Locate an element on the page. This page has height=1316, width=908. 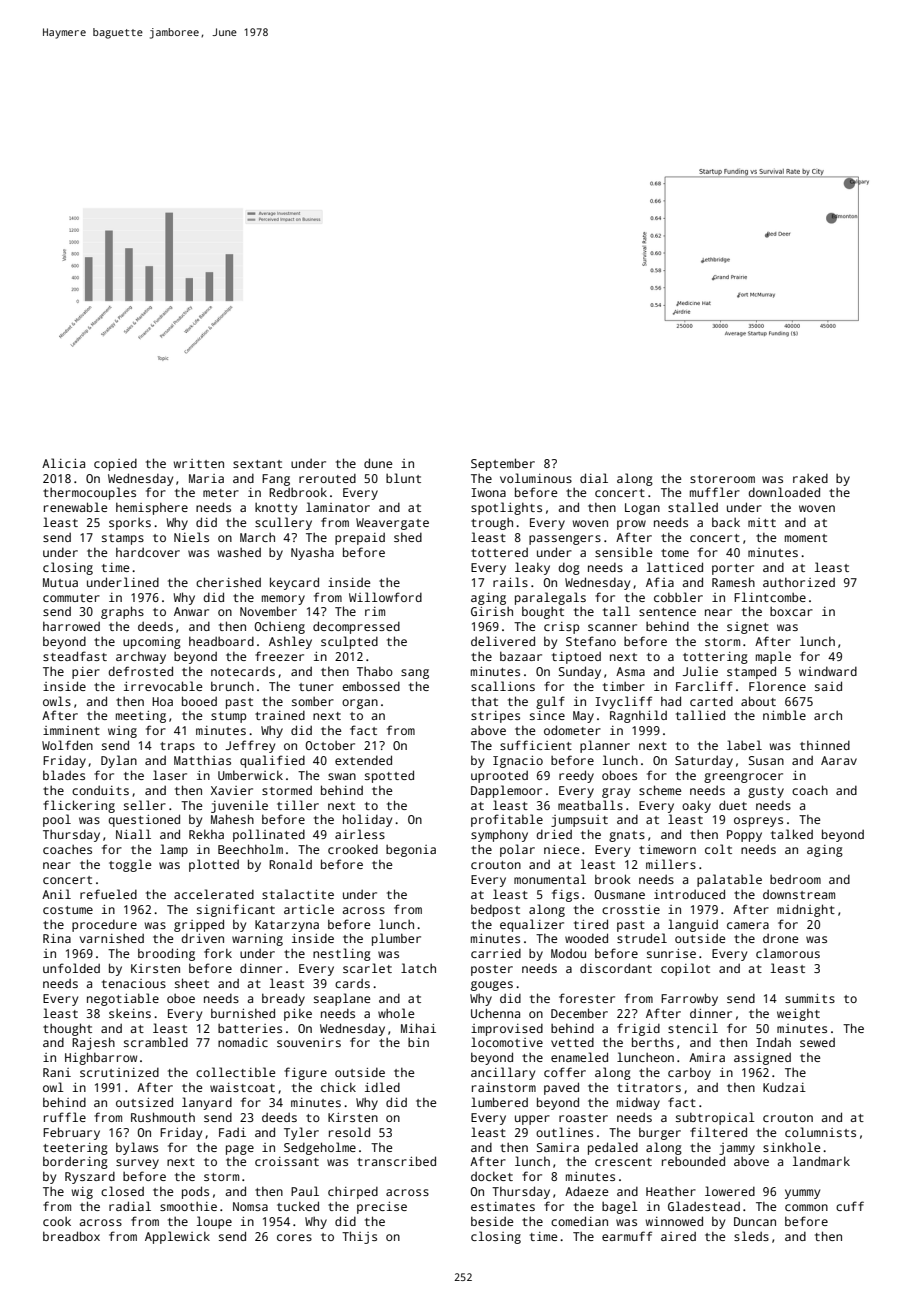
bordering is located at coordinates (75, 1162).
